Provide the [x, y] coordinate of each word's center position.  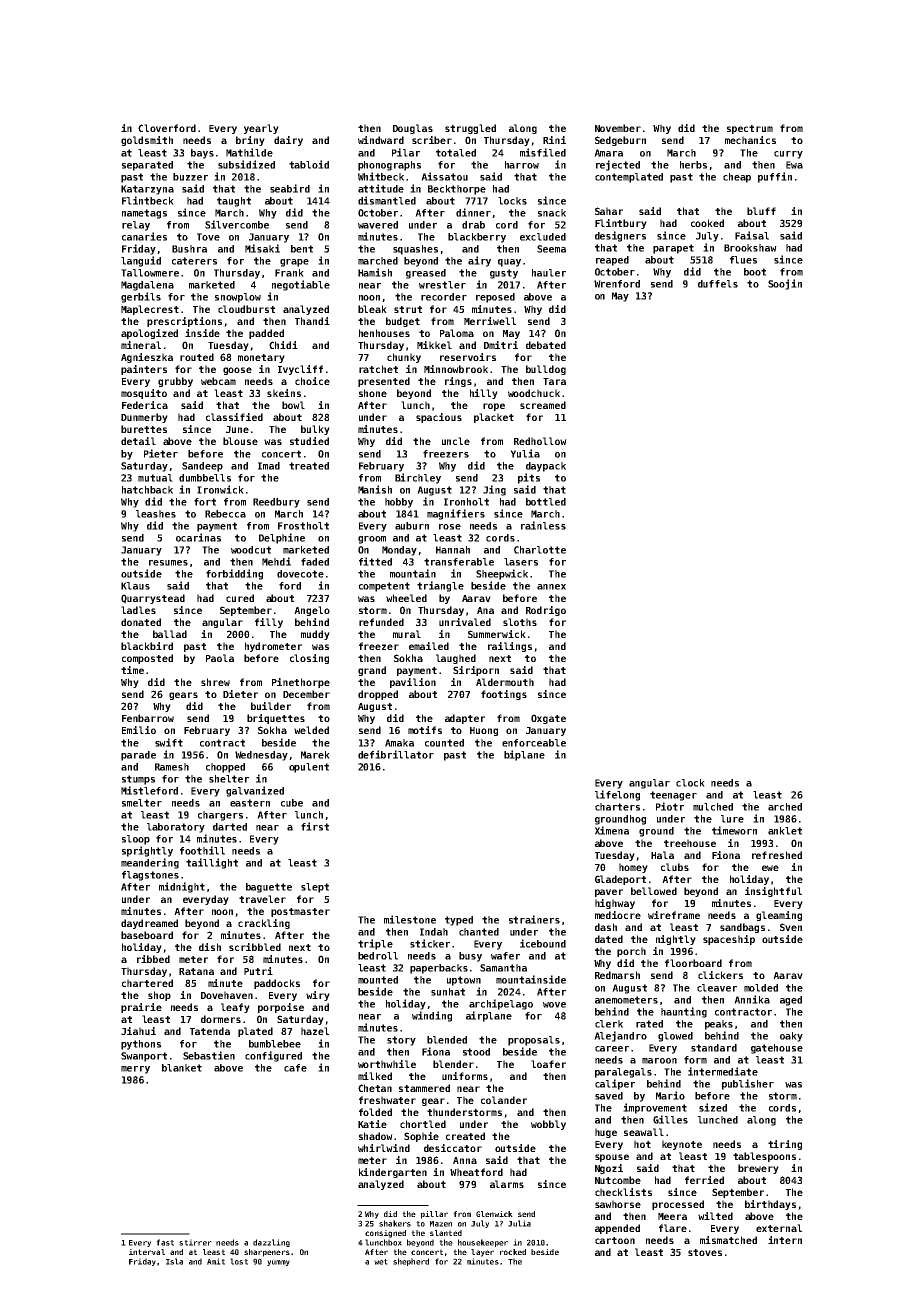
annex [551, 587]
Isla [174, 1261]
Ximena [612, 830]
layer [482, 1253]
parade [138, 756]
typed [459, 921]
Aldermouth [505, 682]
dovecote [300, 574]
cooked [707, 223]
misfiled [543, 152]
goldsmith [147, 141]
